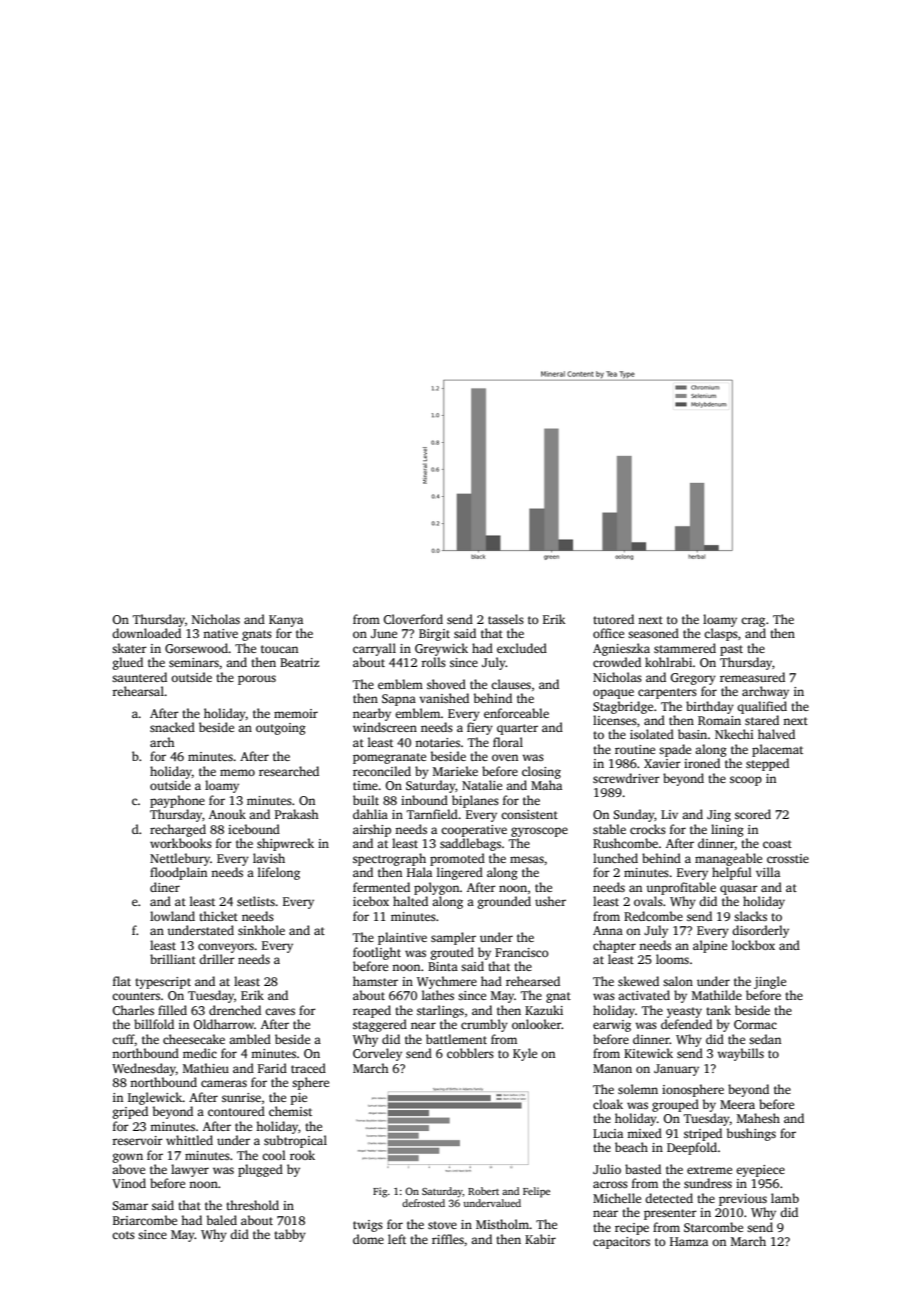 The image size is (924, 1308). I want to click on Francisco, so click(522, 952).
